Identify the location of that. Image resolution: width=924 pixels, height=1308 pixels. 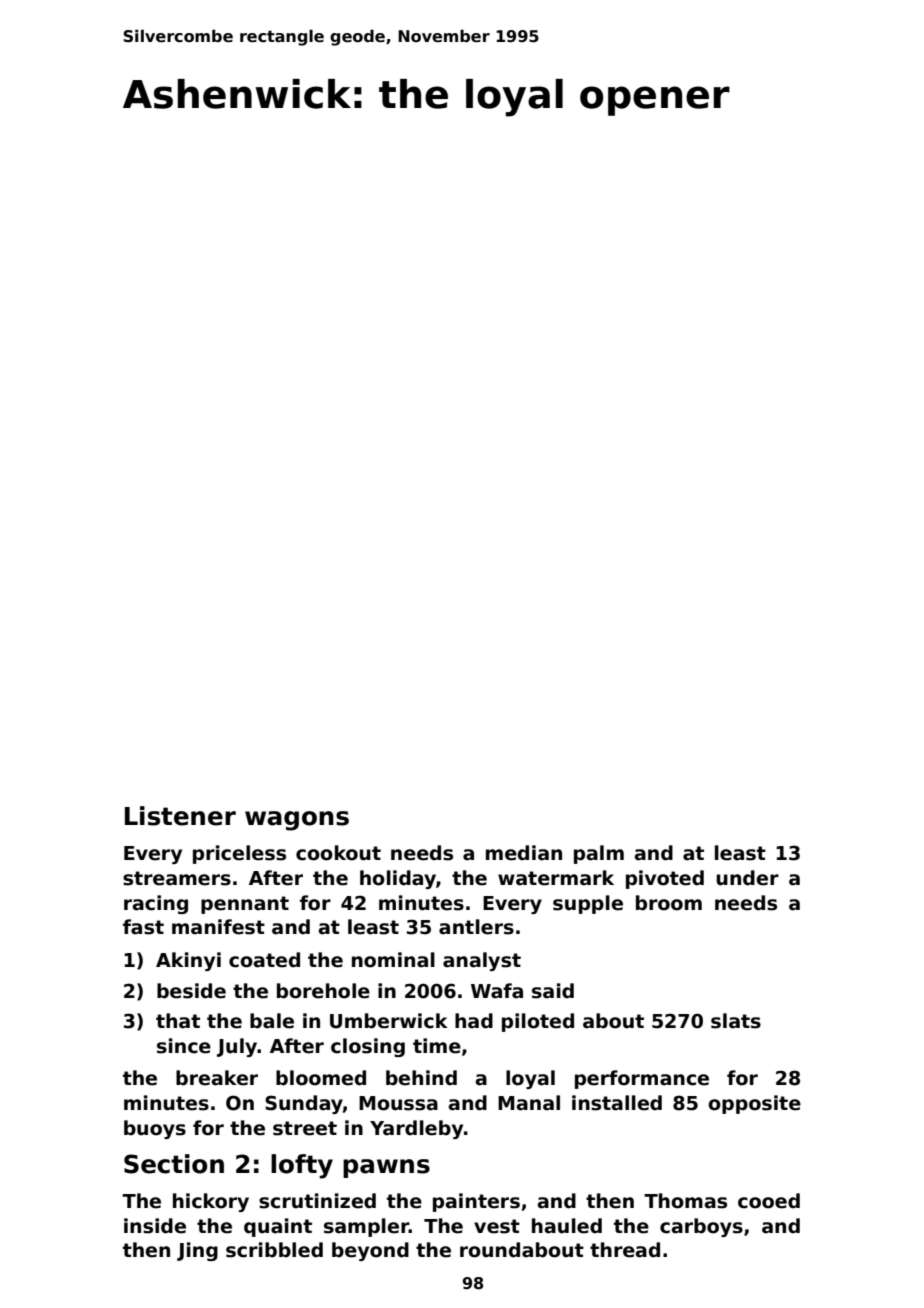
(178, 1021).
